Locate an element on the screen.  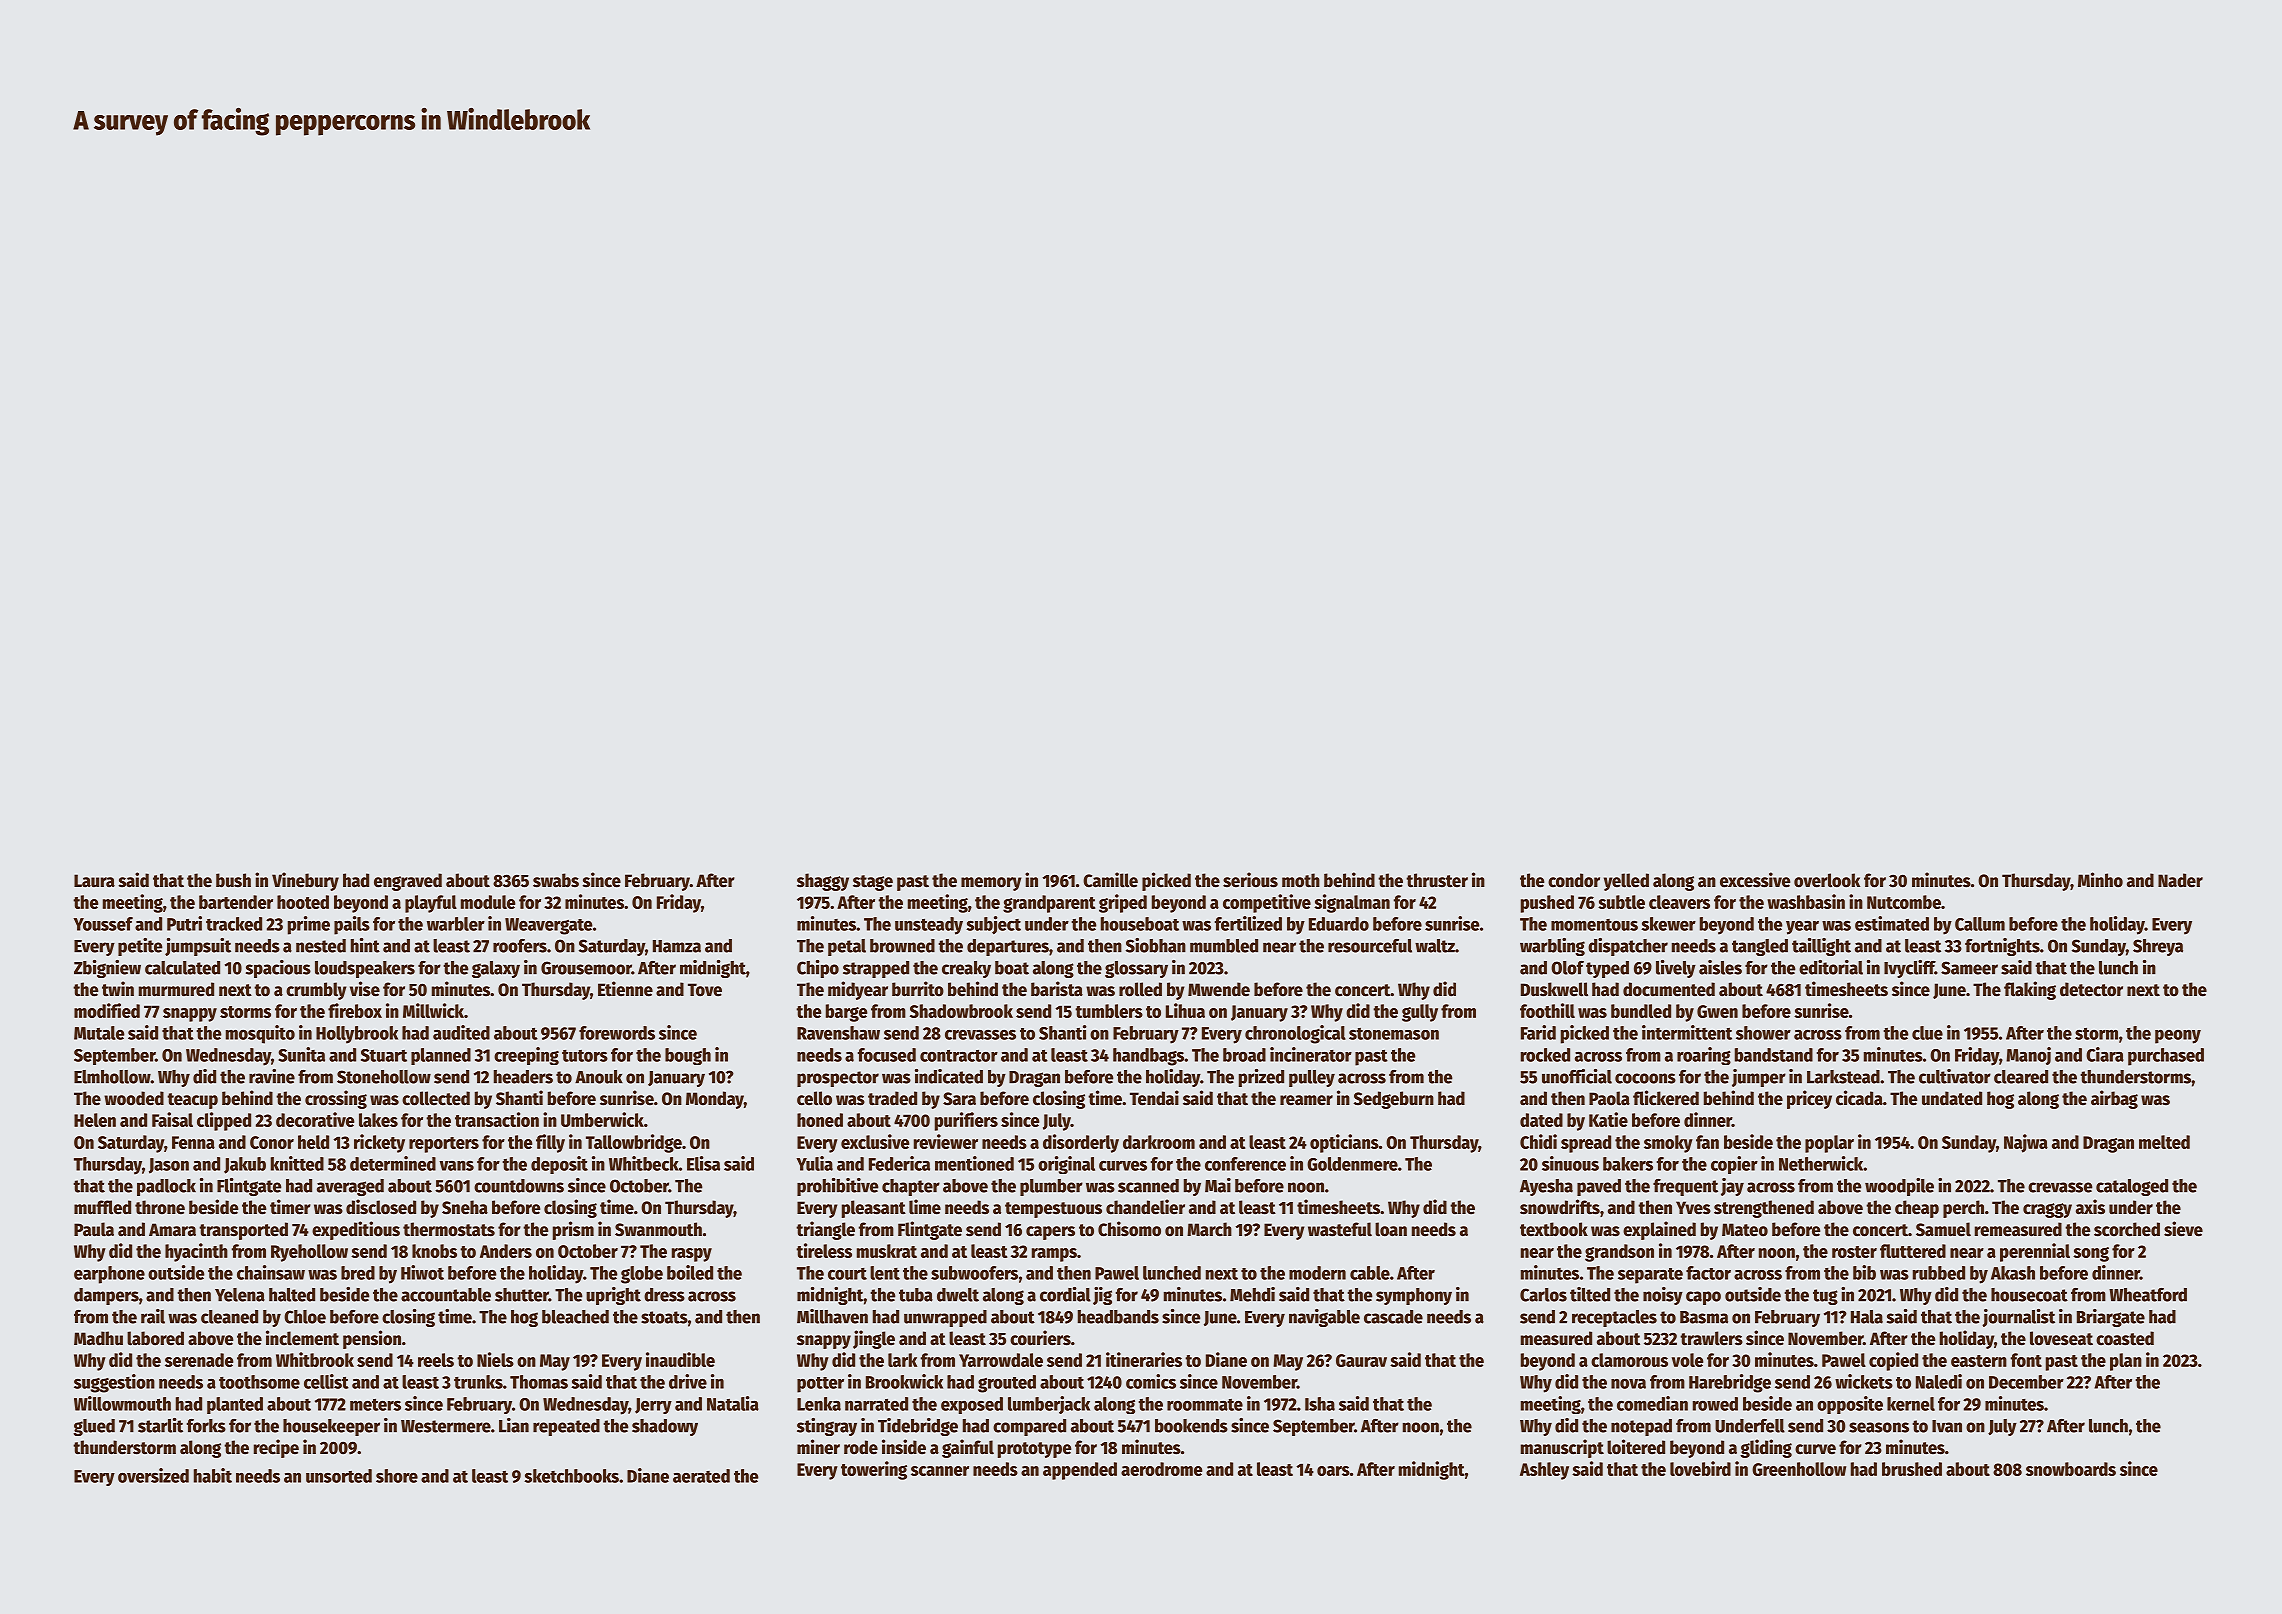
vole is located at coordinates (1687, 1360).
